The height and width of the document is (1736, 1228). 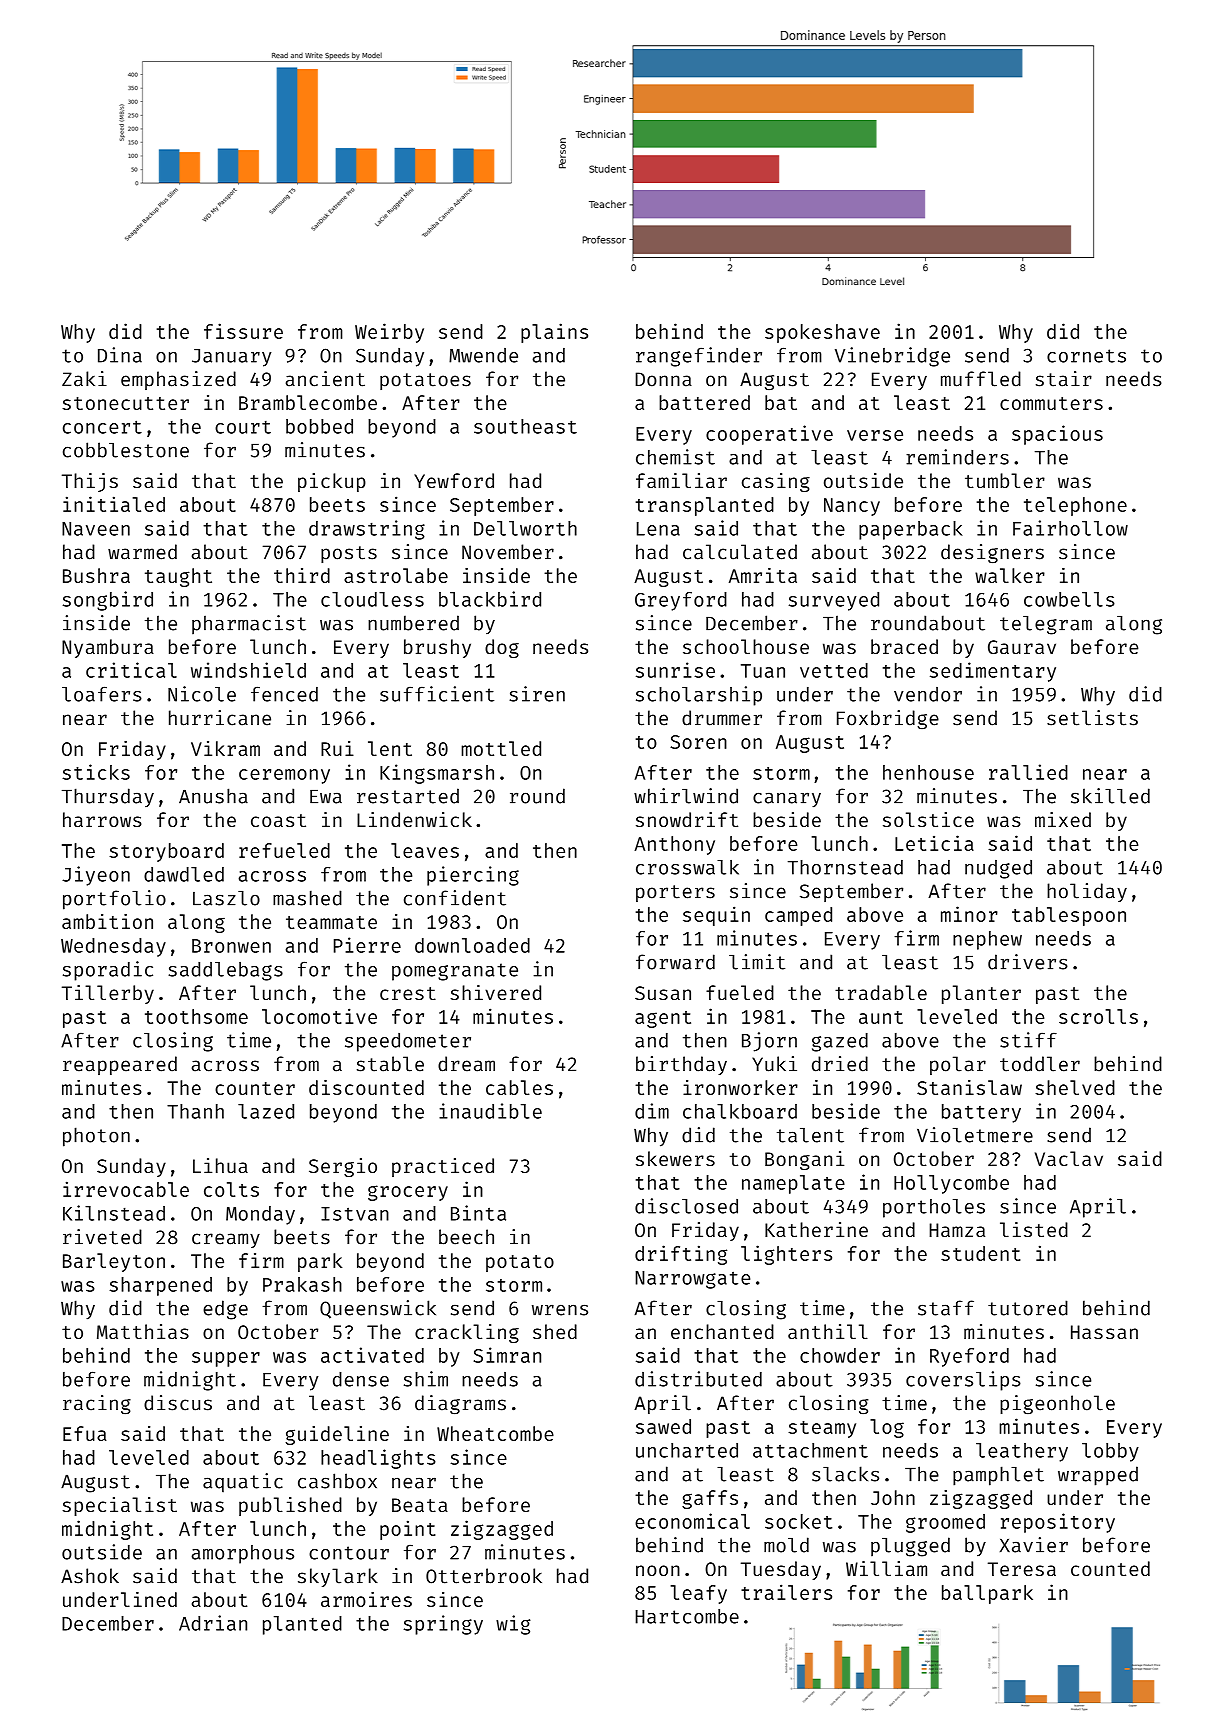 What do you see at coordinates (911, 530) in the document?
I see `paperback` at bounding box center [911, 530].
